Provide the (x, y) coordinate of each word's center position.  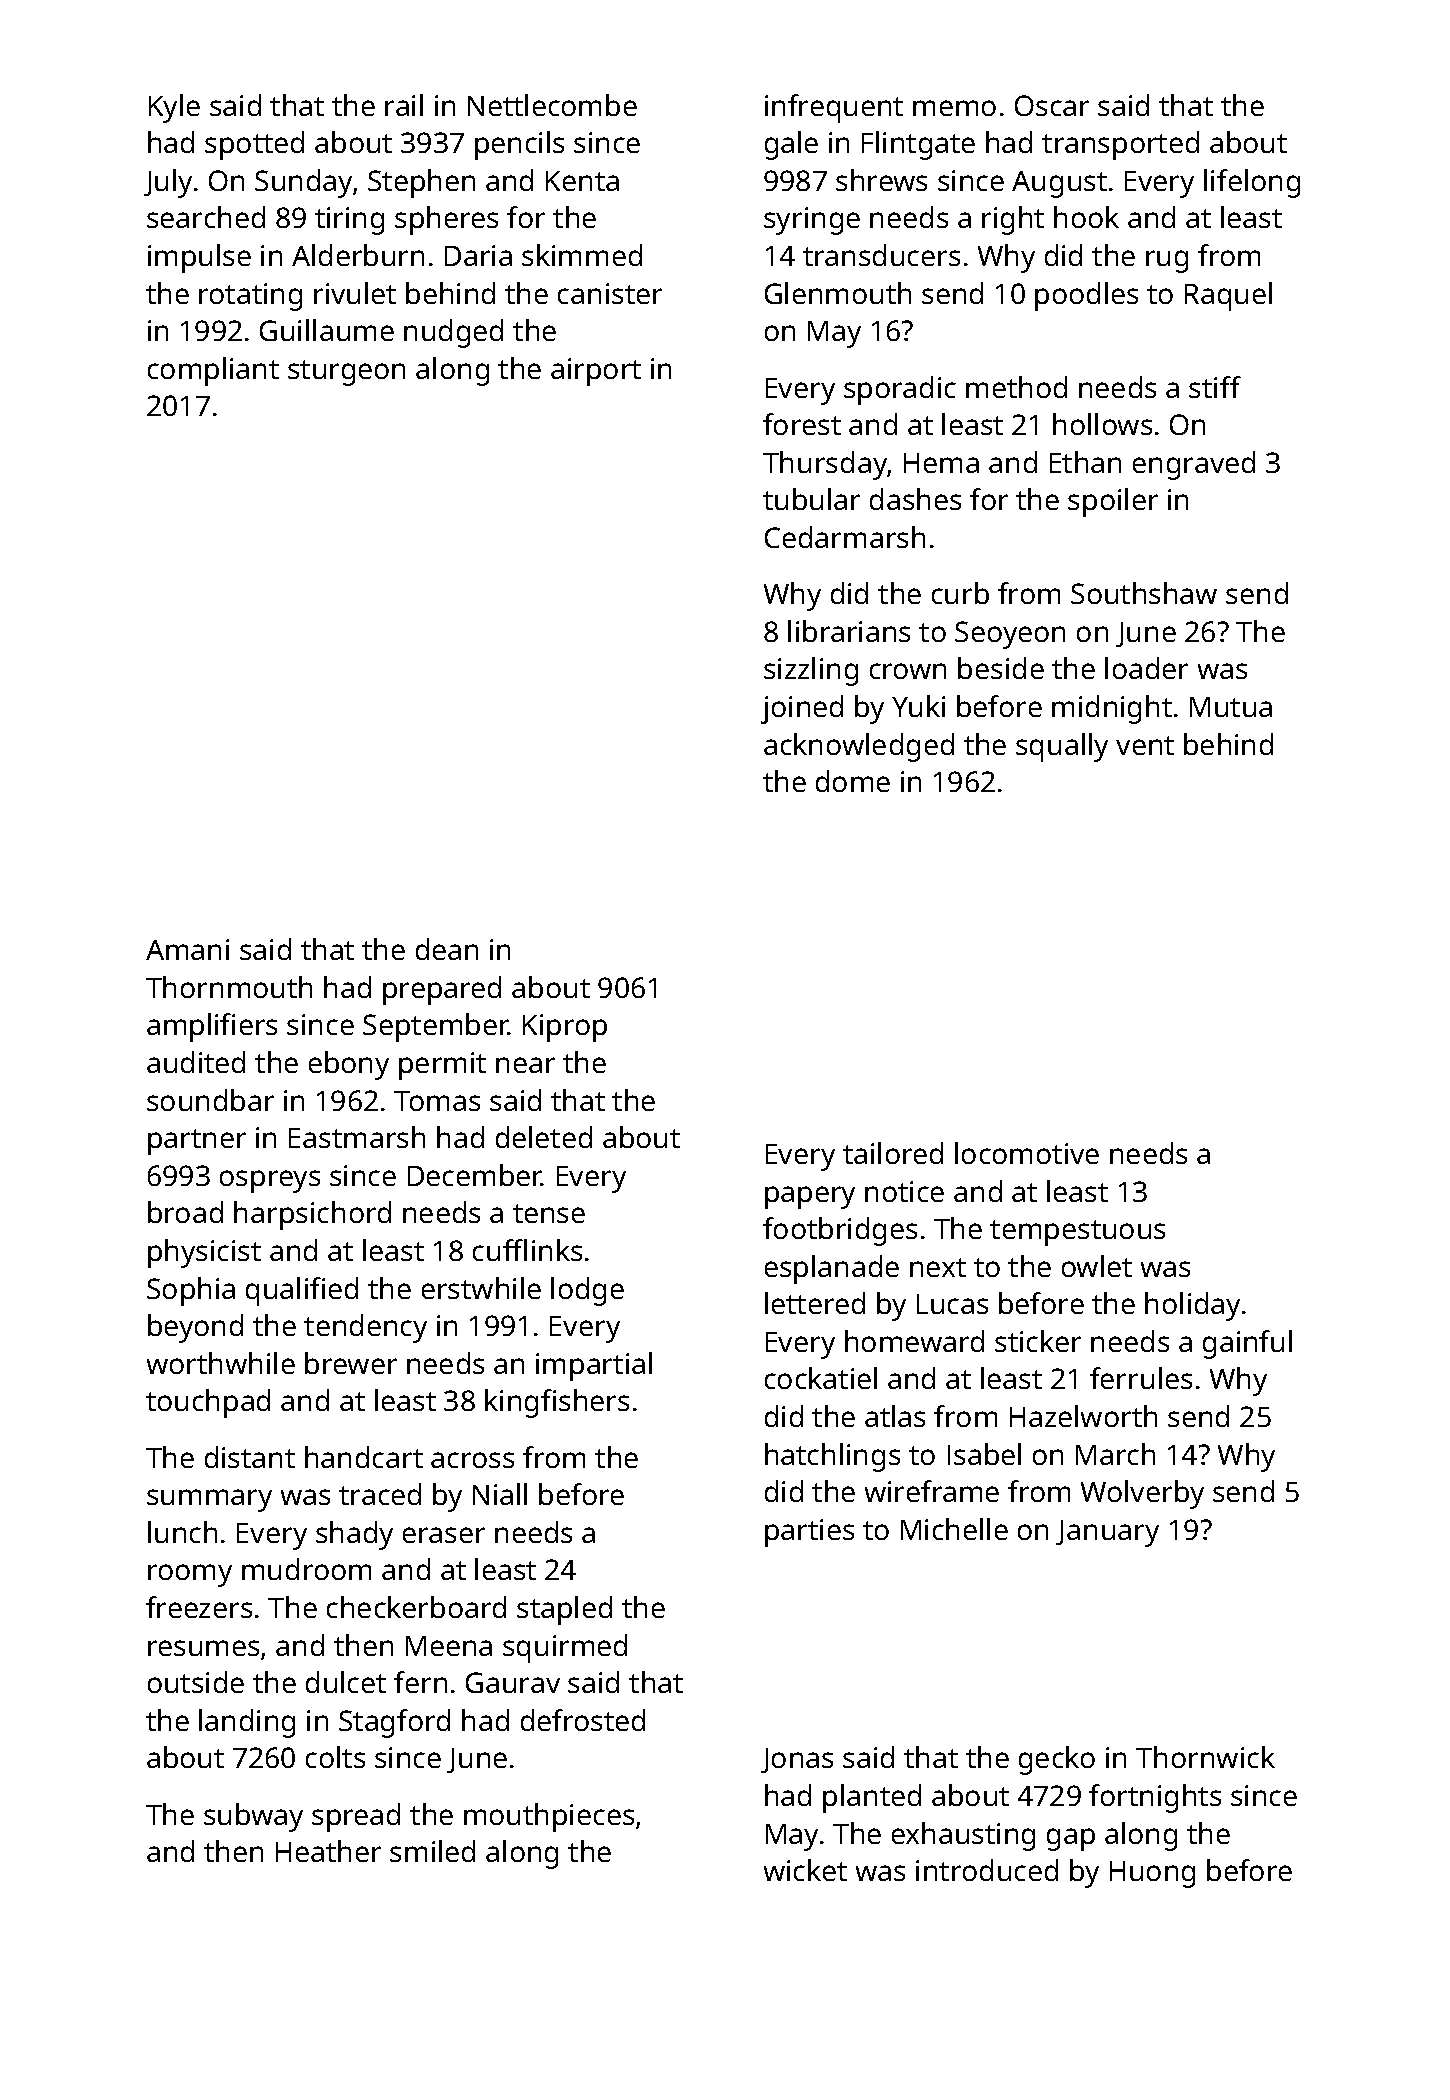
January (1107, 1533)
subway (253, 1817)
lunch (182, 1532)
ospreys (270, 1181)
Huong (1152, 1874)
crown (908, 671)
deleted (544, 1137)
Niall (500, 1494)
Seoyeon (1010, 635)
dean (447, 949)
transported (1120, 145)
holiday (1192, 1306)
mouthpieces (549, 1817)
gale (791, 145)
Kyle (174, 108)
